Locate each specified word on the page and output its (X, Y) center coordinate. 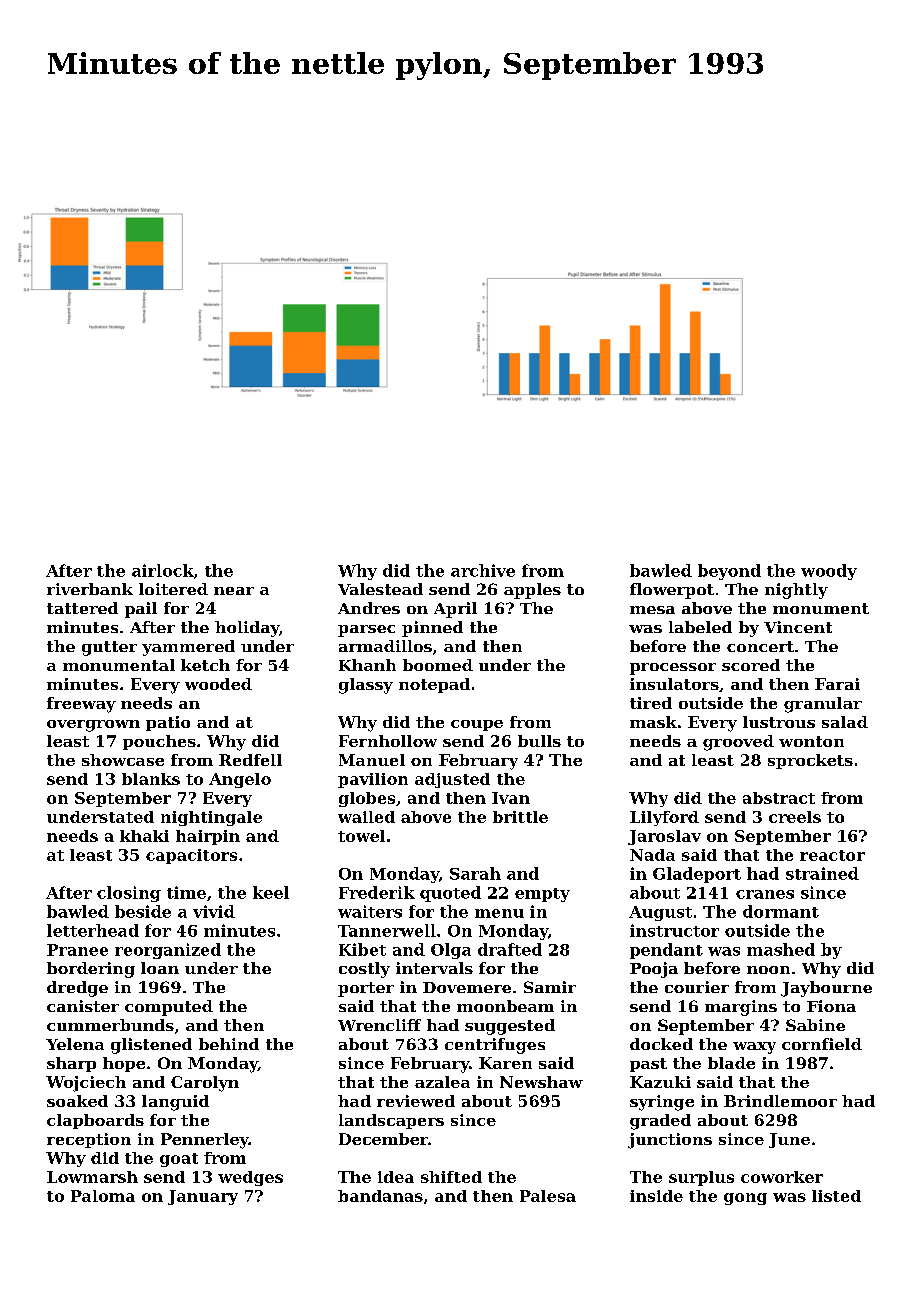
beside (143, 911)
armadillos (385, 646)
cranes (765, 894)
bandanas (380, 1196)
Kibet (362, 949)
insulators (674, 684)
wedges (250, 1178)
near (234, 591)
